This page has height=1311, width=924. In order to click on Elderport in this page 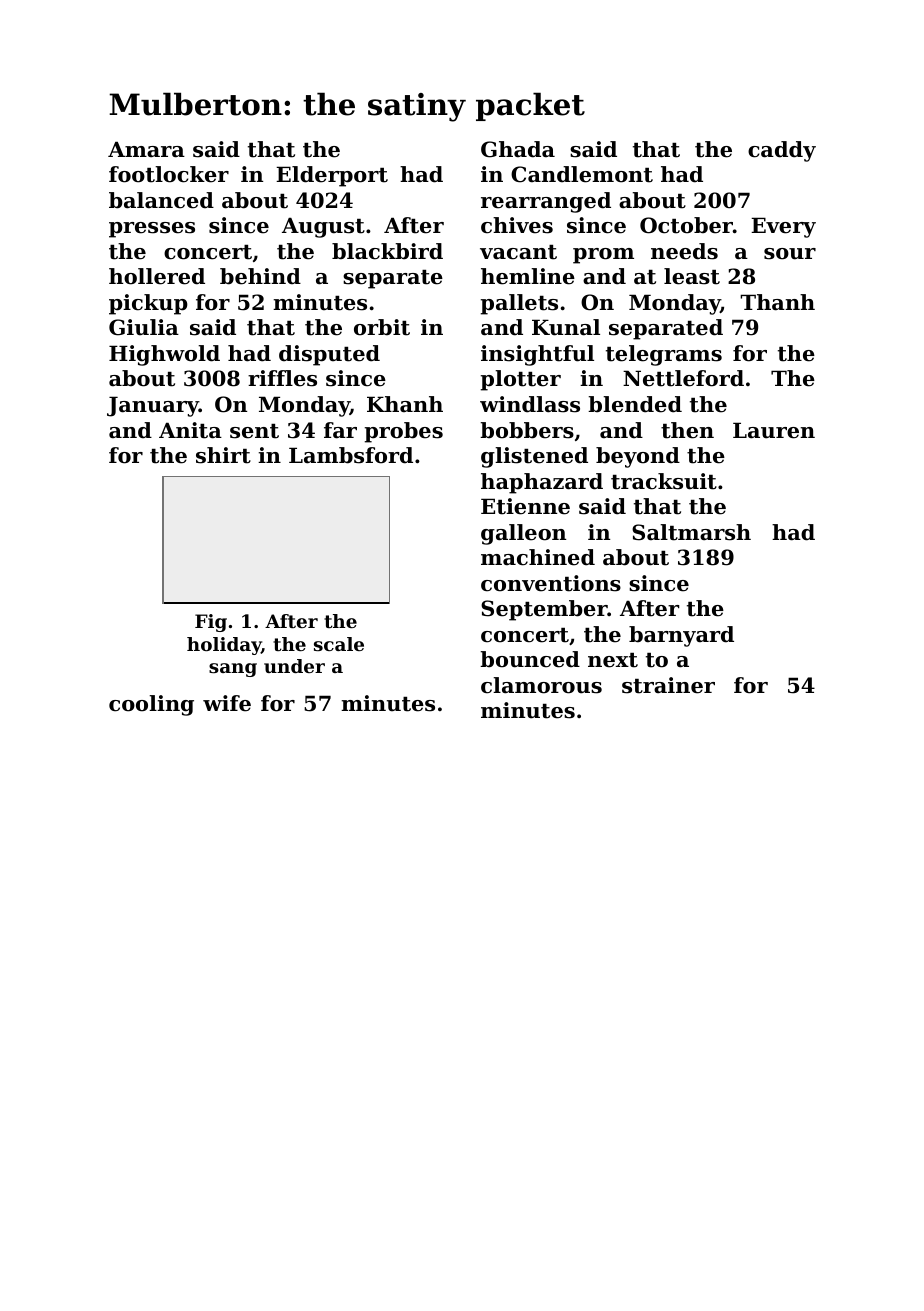, I will do `click(332, 176)`.
